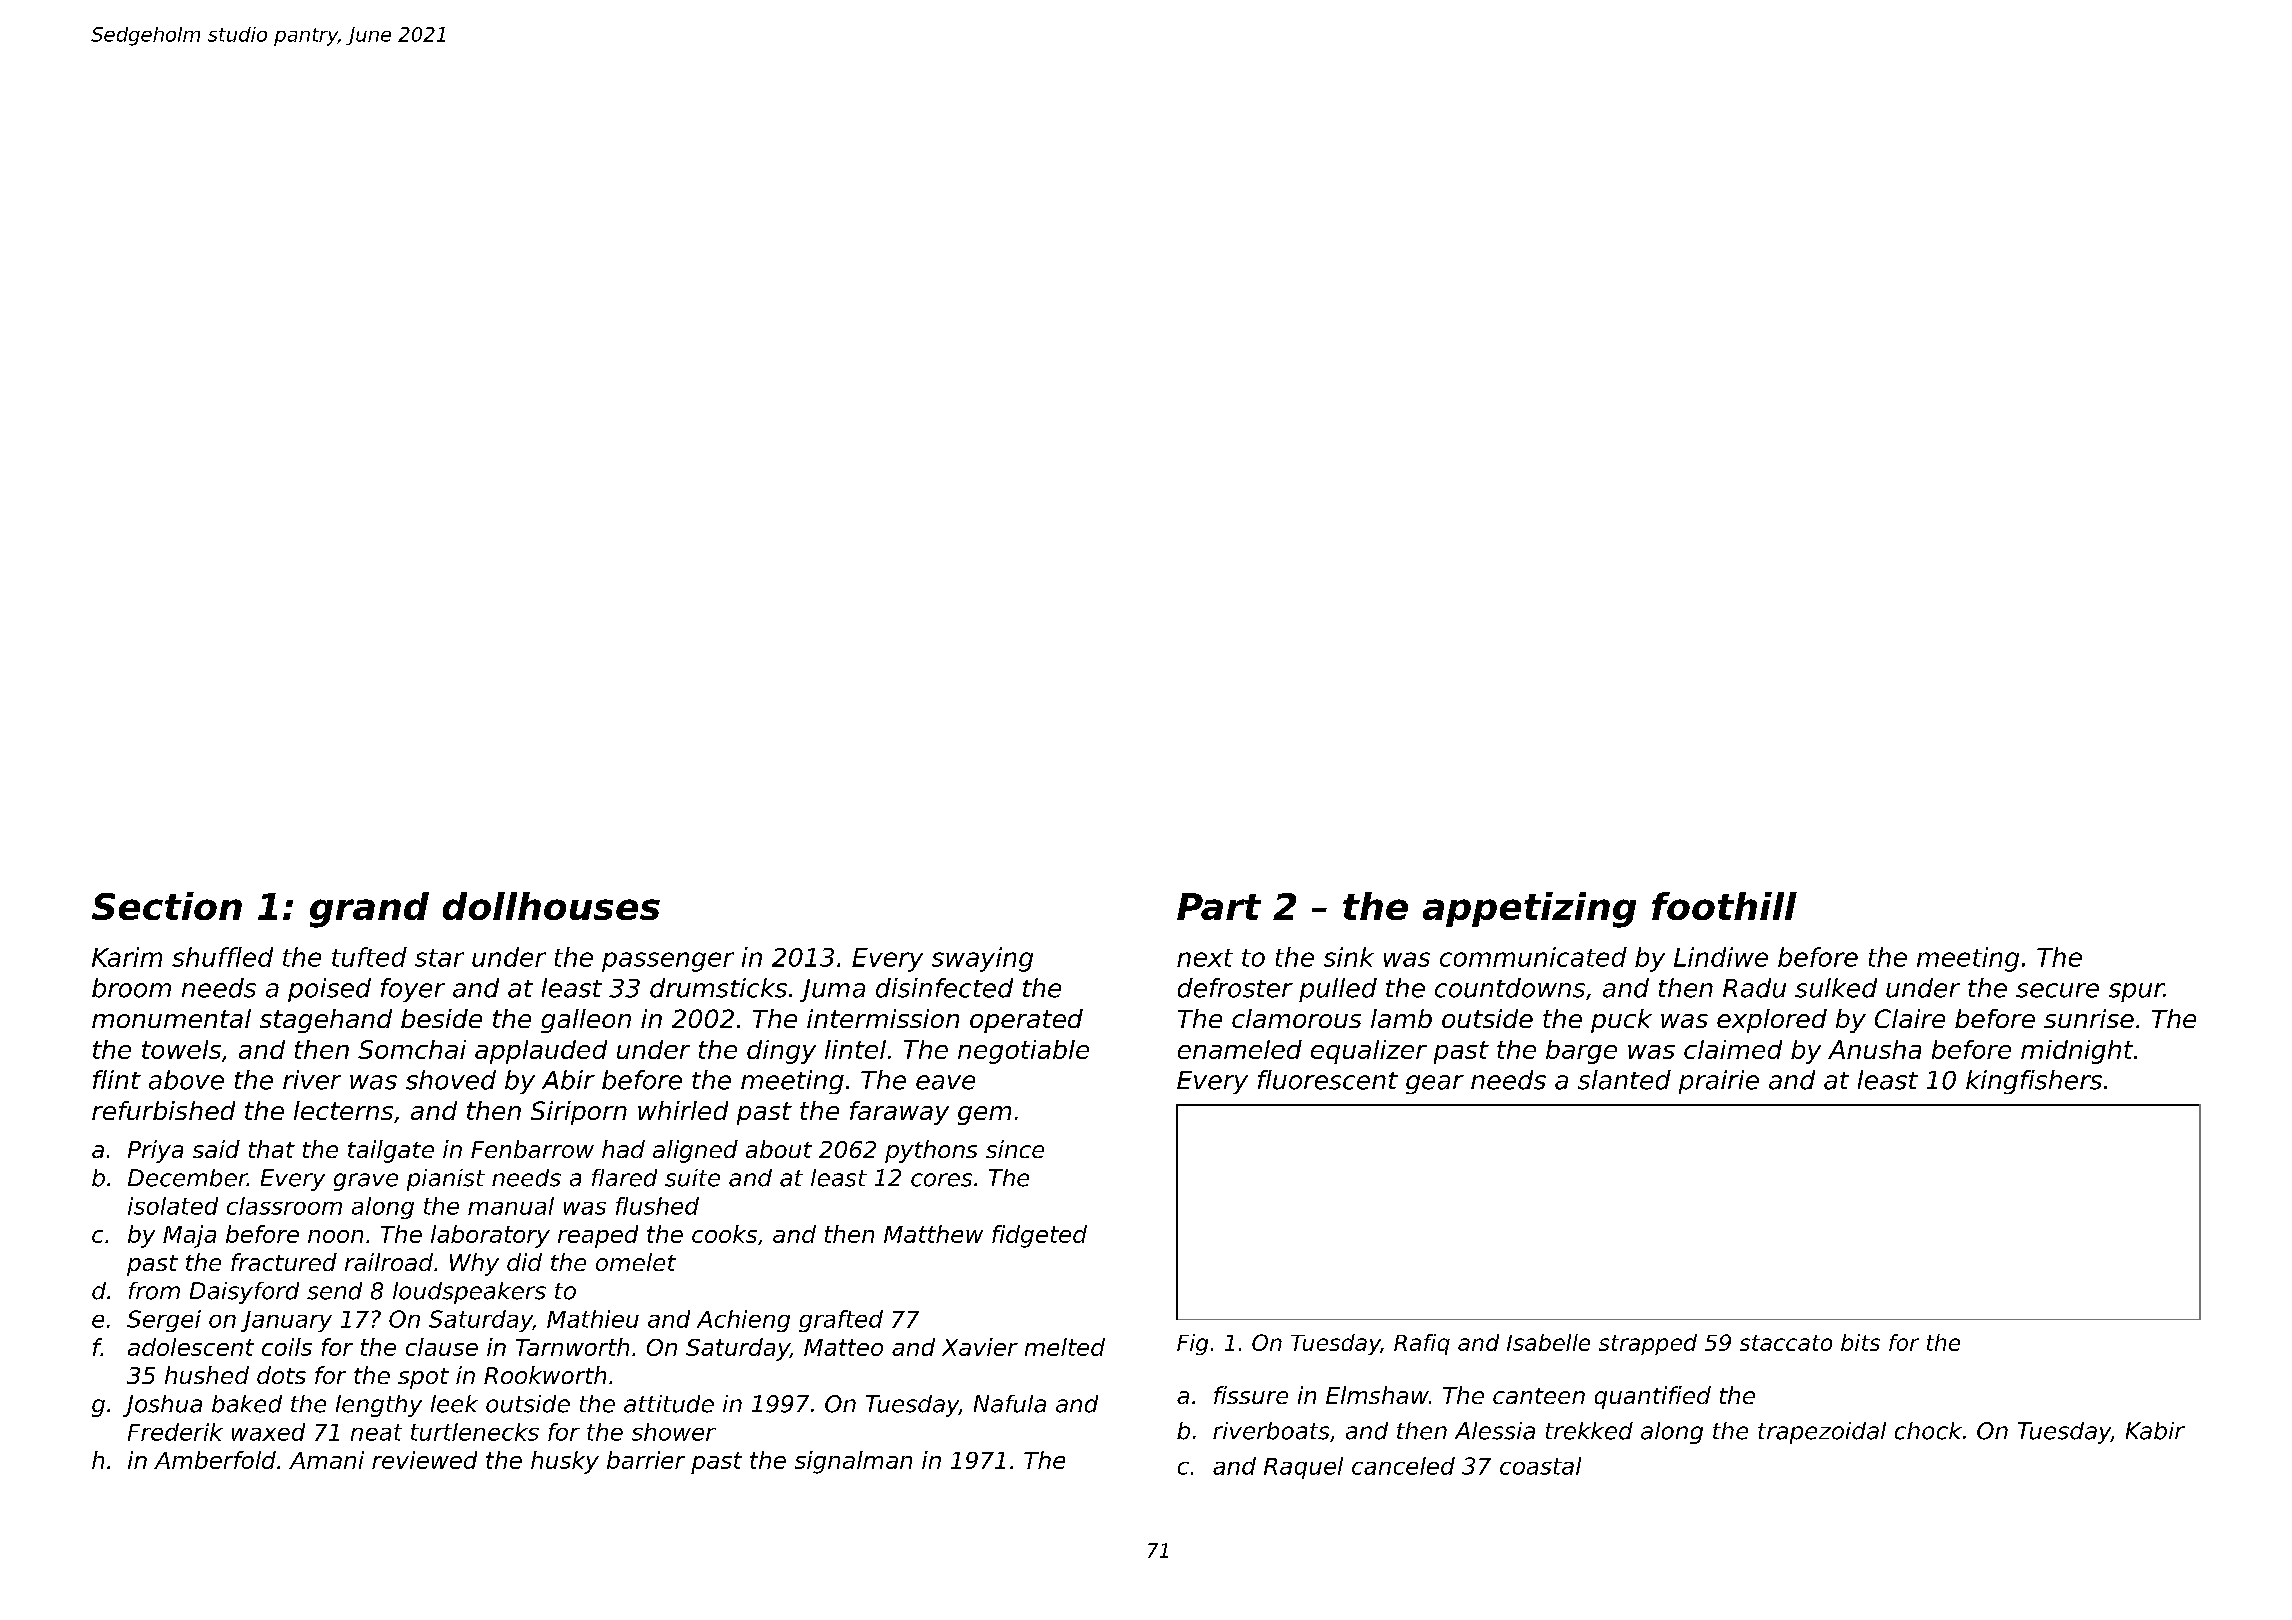 Image resolution: width=2292 pixels, height=1620 pixels. Describe the element at coordinates (1724, 906) in the screenshot. I see `foothill` at that location.
